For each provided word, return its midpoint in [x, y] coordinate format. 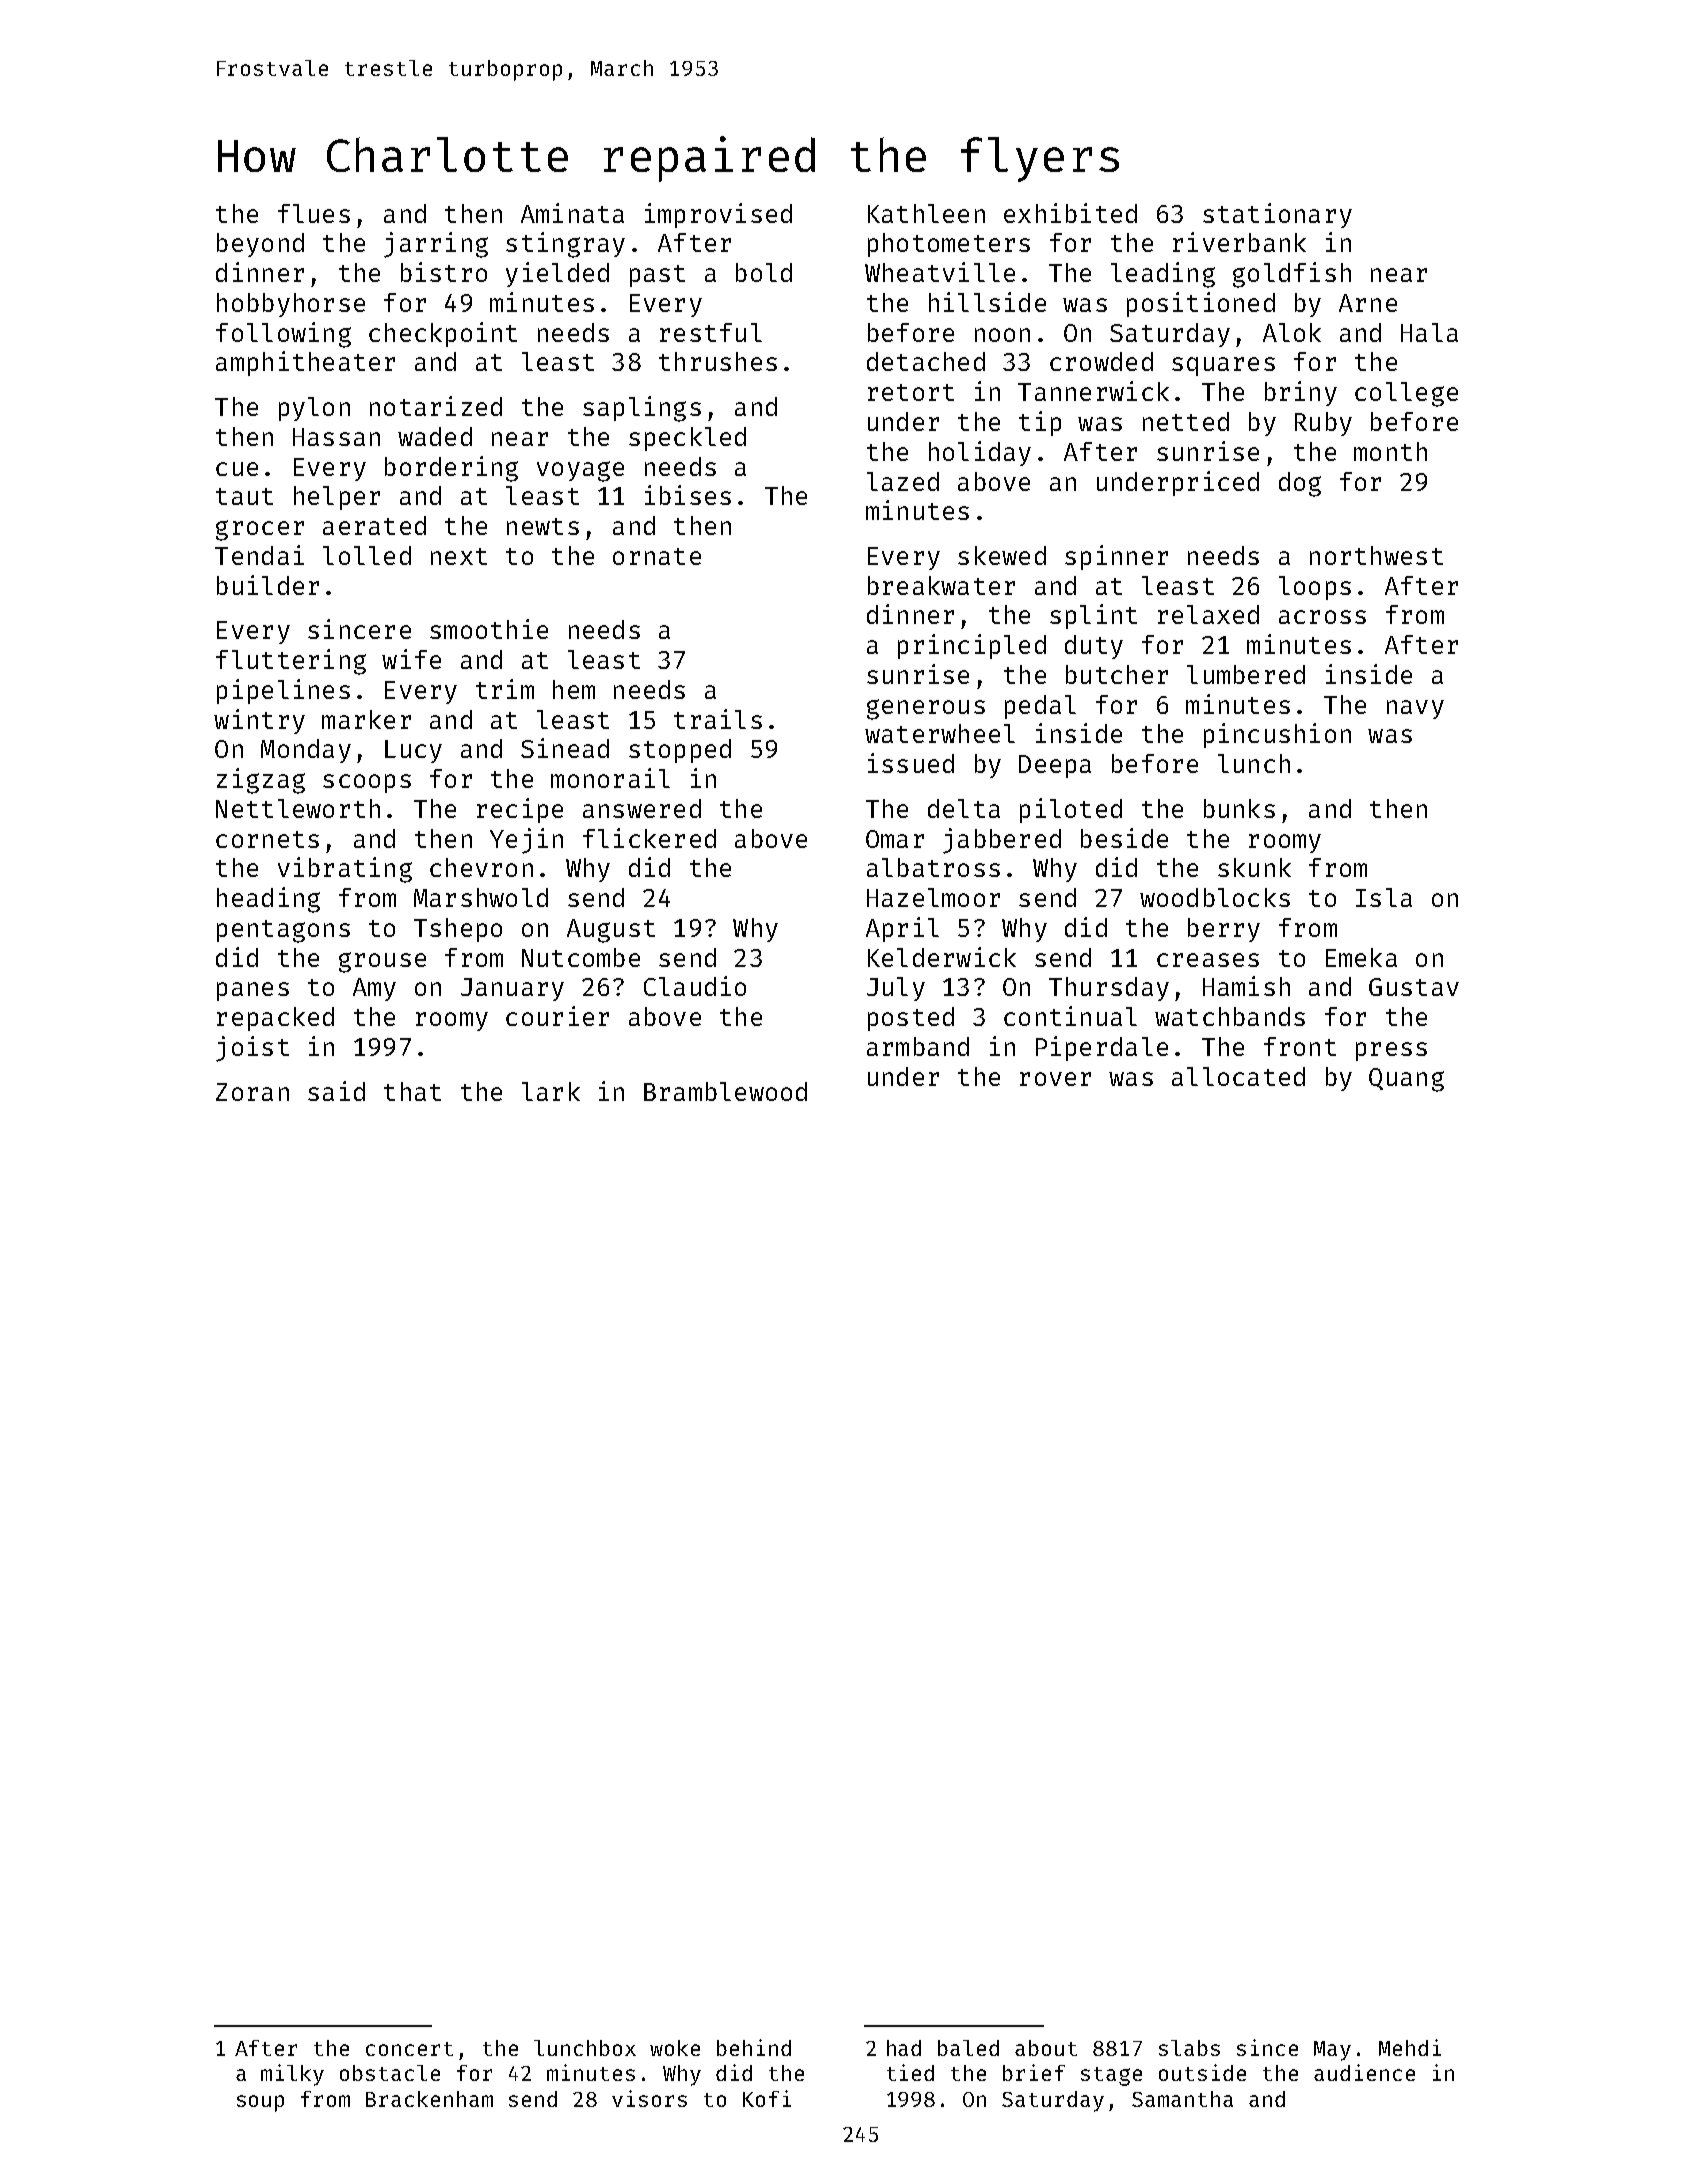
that [412, 1091]
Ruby [1323, 424]
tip [1040, 423]
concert [409, 2049]
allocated [1238, 1076]
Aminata [572, 213]
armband [918, 1046]
